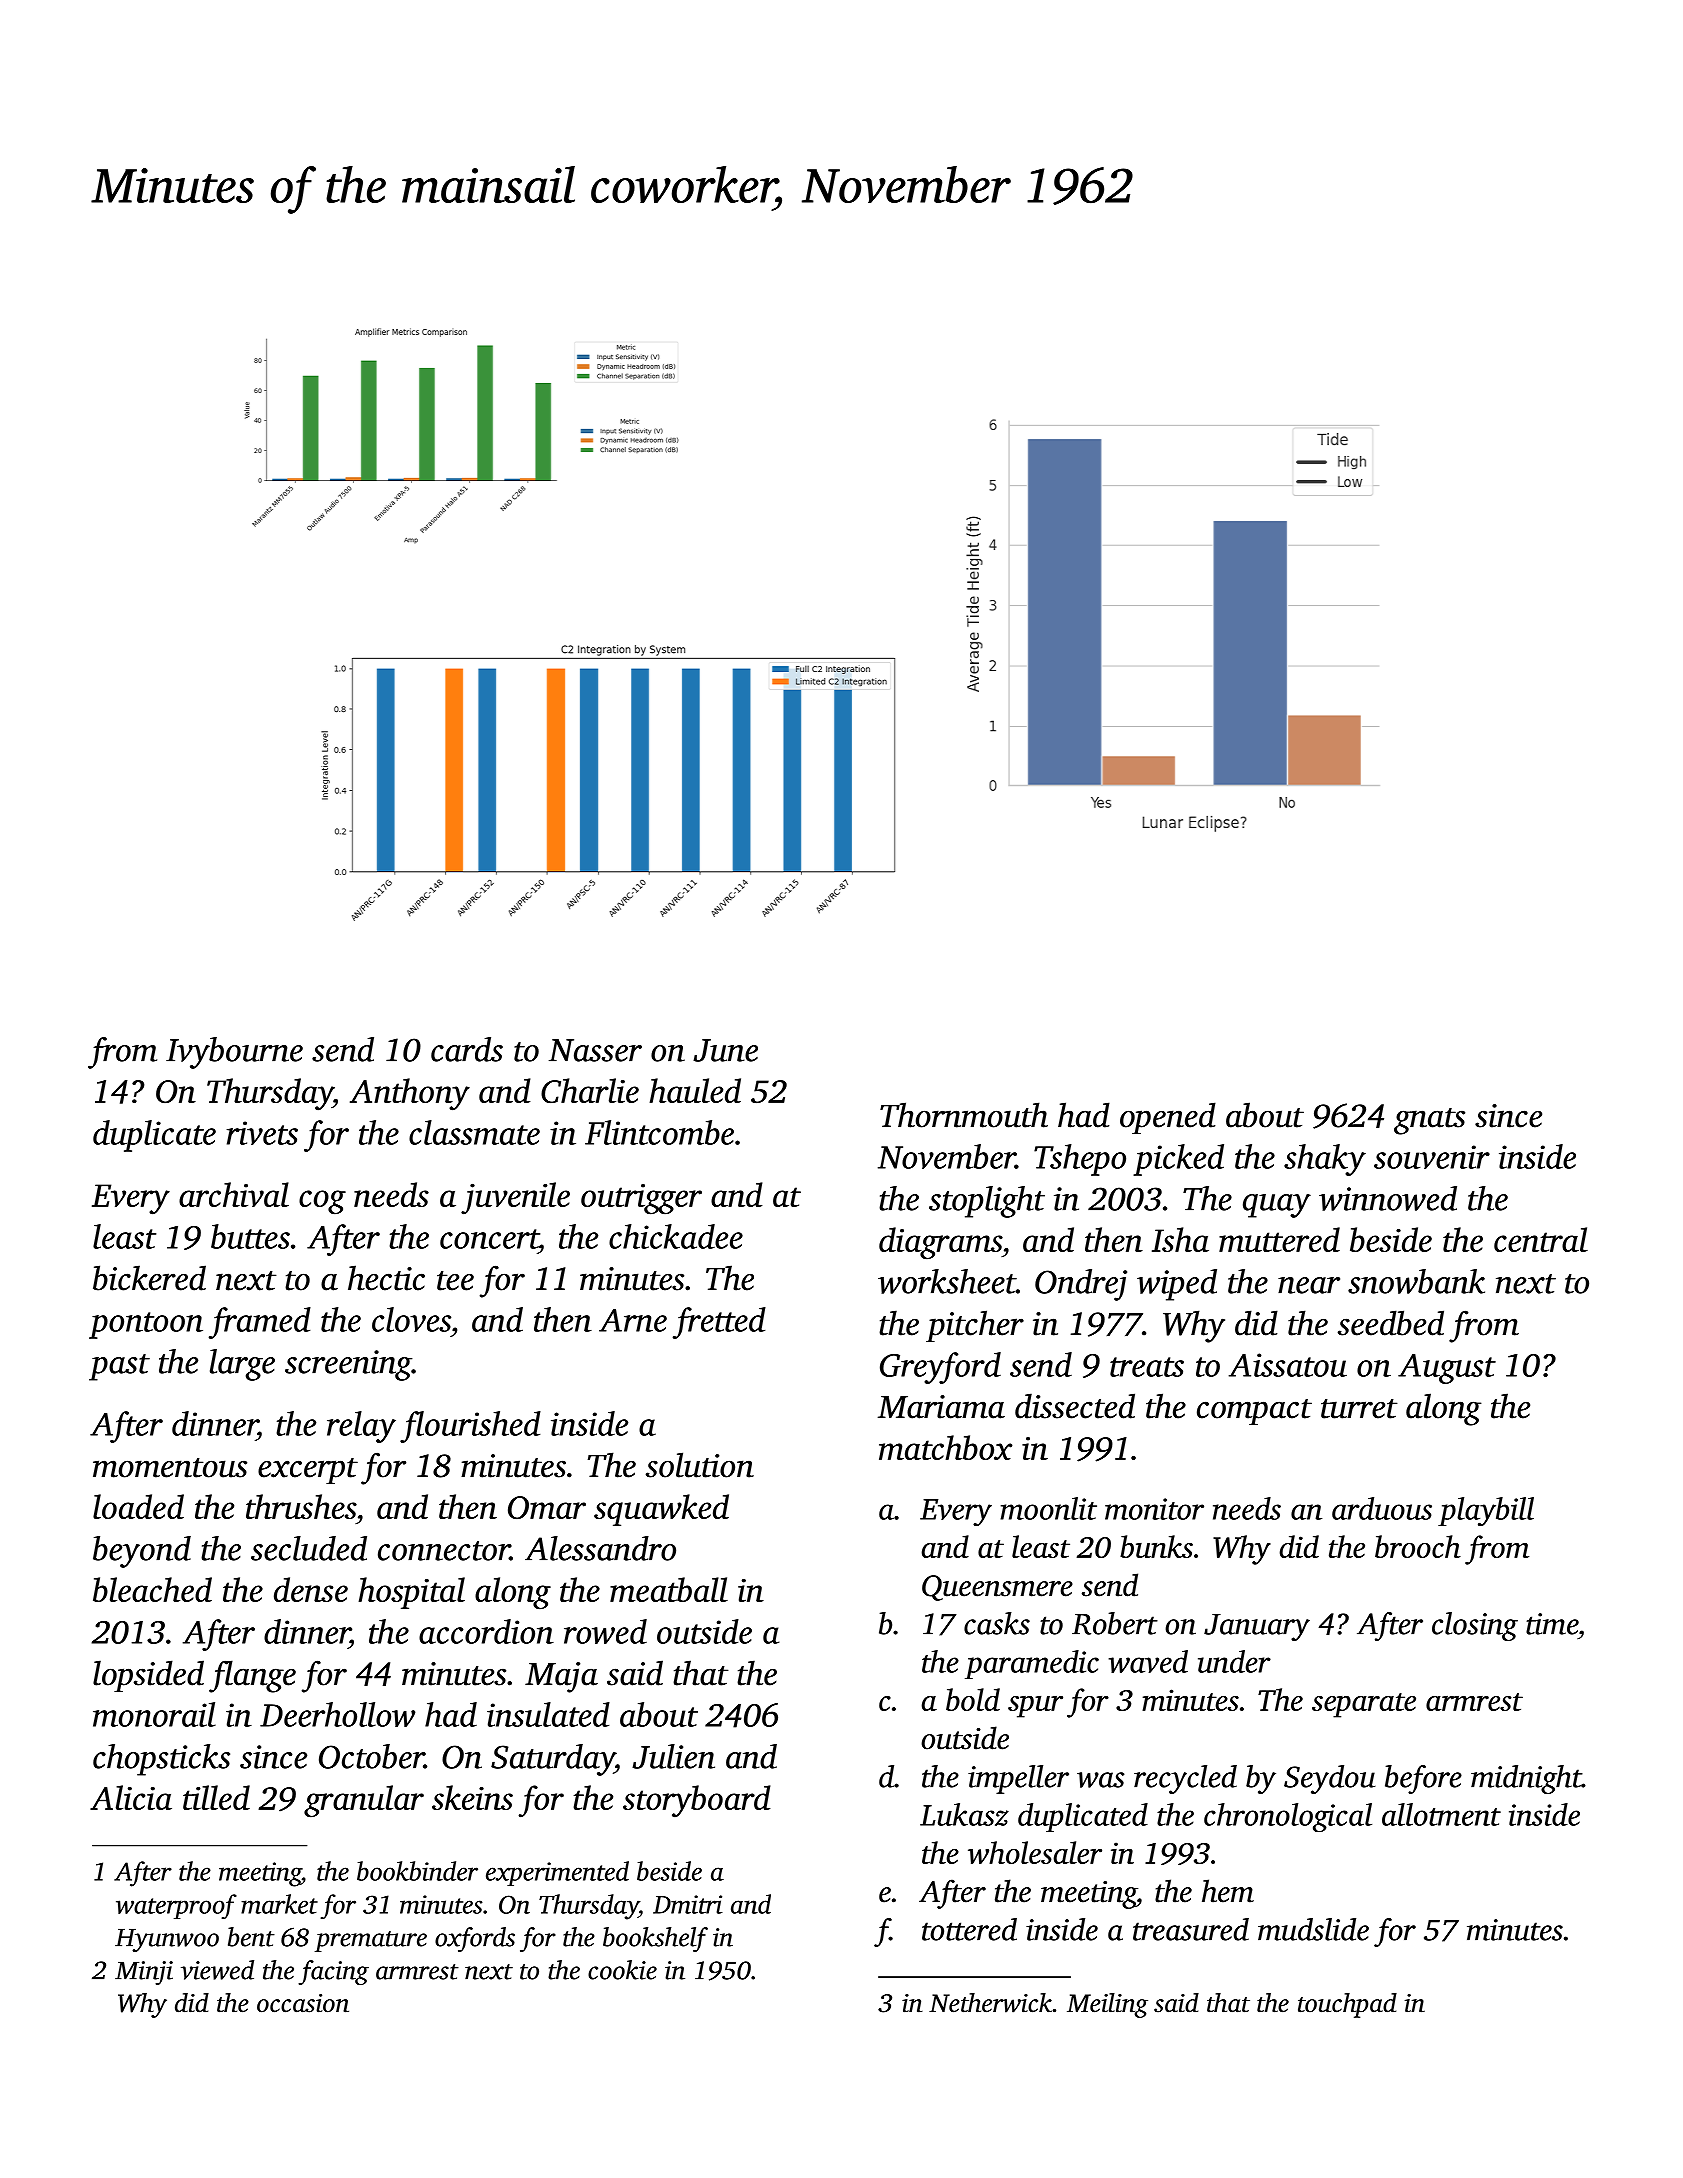 The image size is (1683, 2178). Describe the element at coordinates (467, 1049) in the page. I see `cards` at that location.
